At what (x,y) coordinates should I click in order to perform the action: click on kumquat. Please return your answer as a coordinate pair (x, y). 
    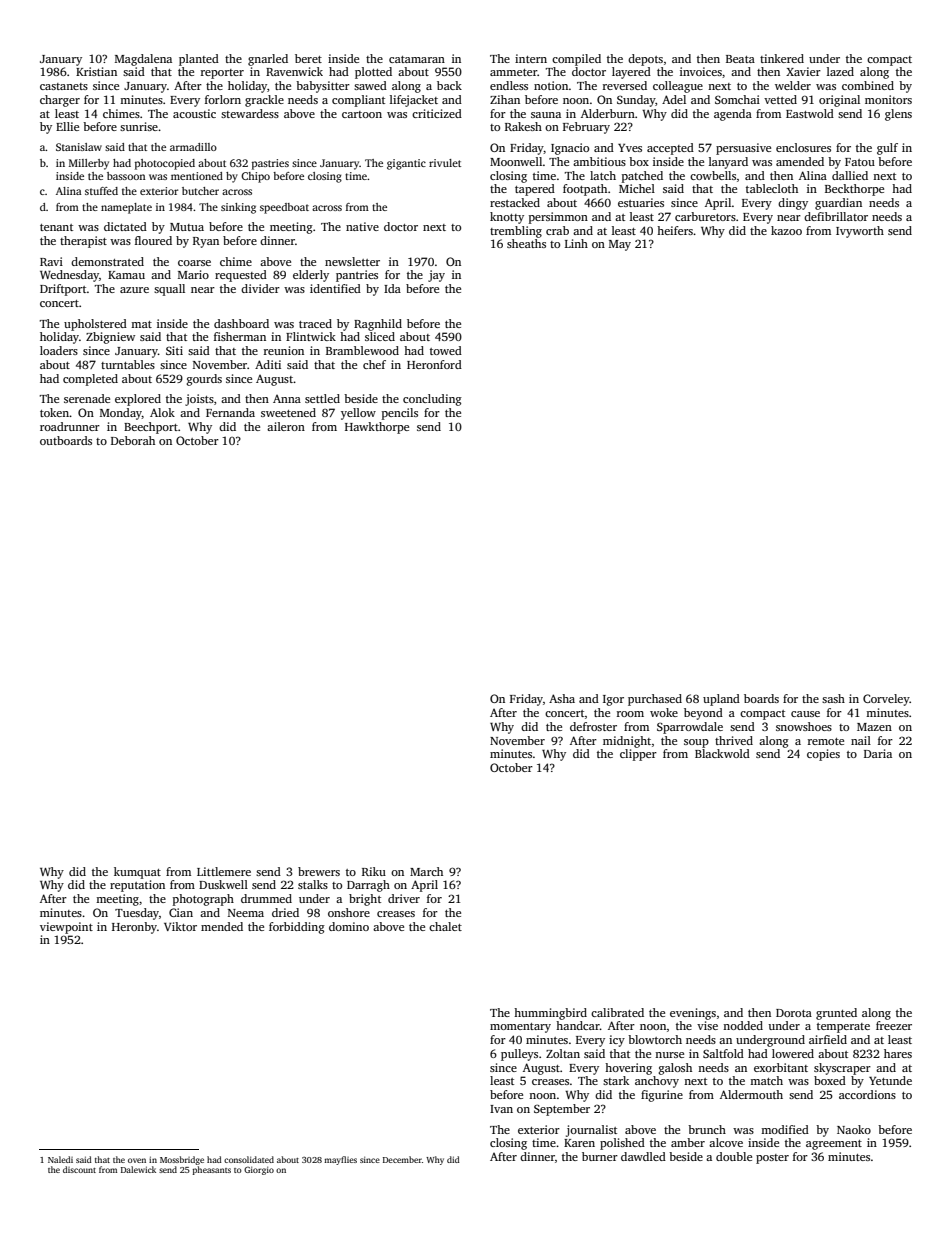
    Looking at the image, I should click on (137, 873).
